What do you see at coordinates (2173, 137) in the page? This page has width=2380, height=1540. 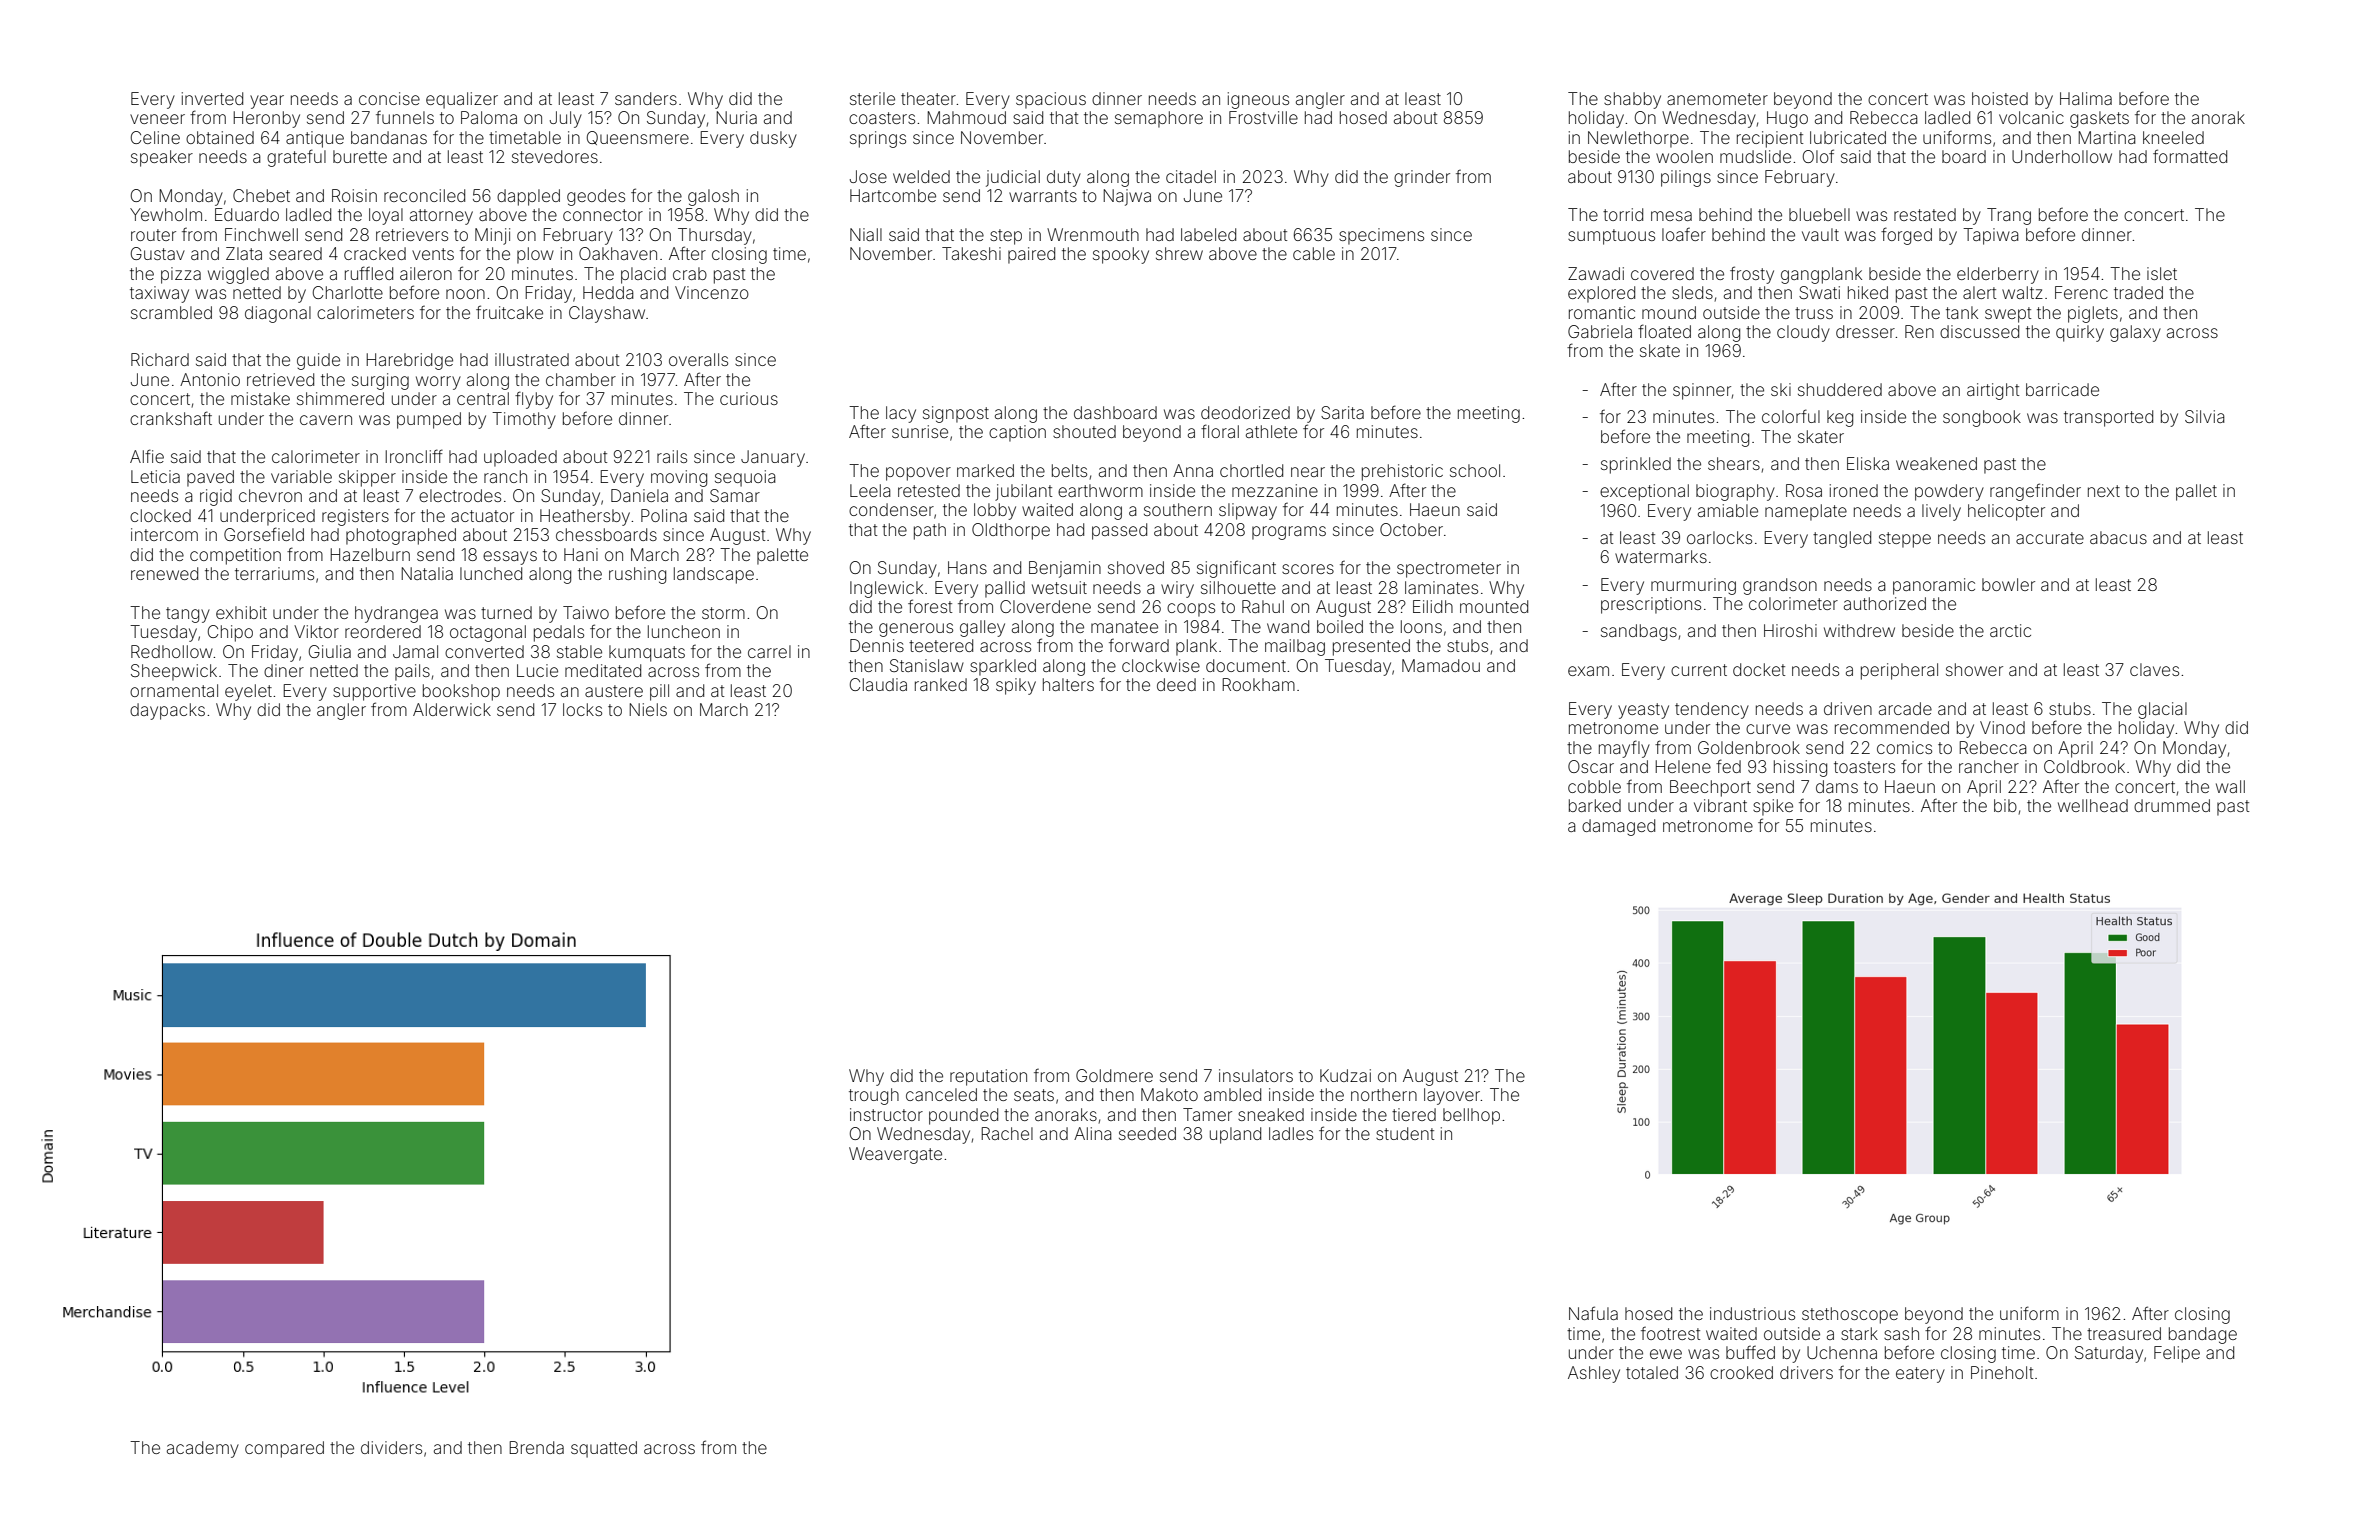 I see `kneeled` at bounding box center [2173, 137].
